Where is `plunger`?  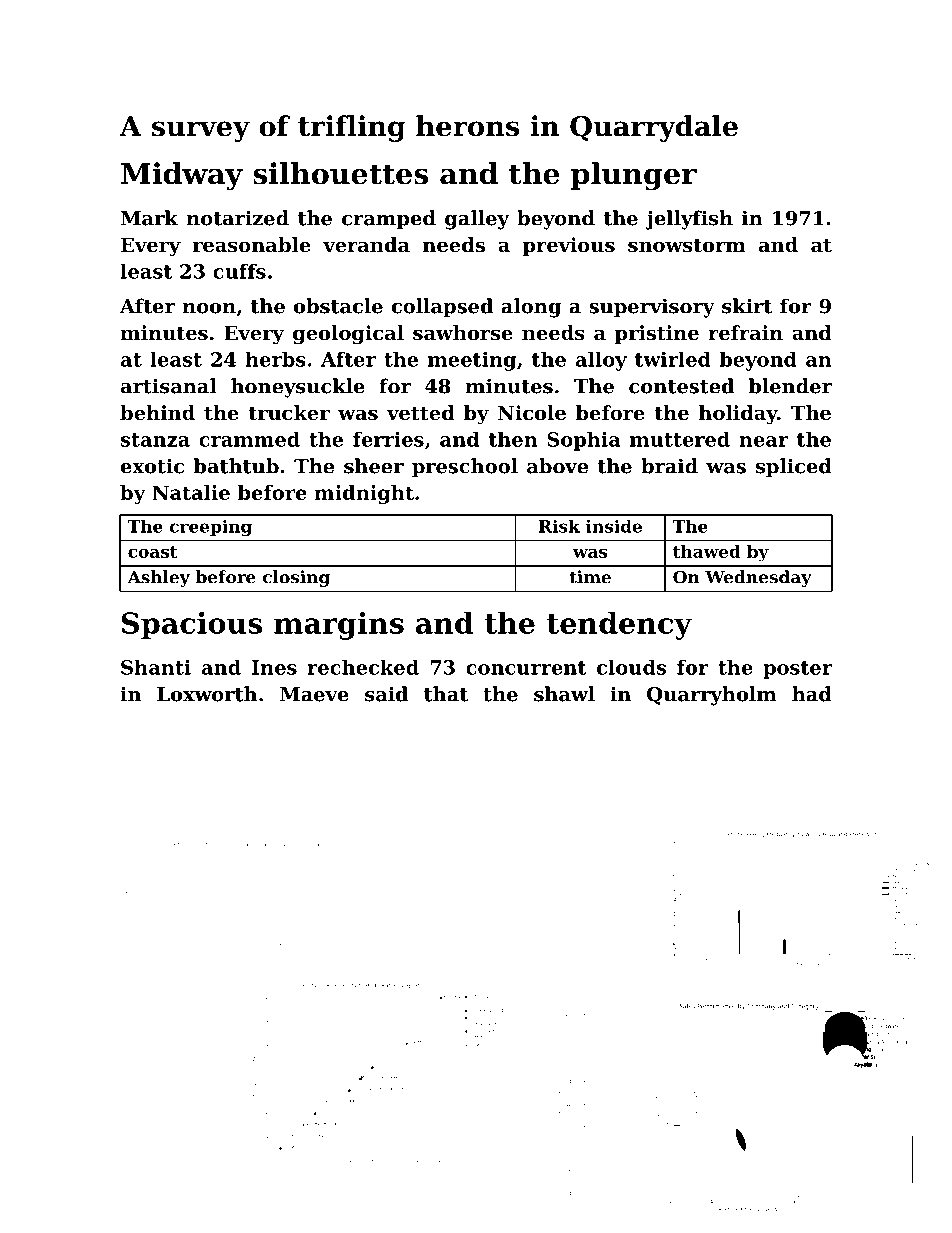 plunger is located at coordinates (634, 176).
